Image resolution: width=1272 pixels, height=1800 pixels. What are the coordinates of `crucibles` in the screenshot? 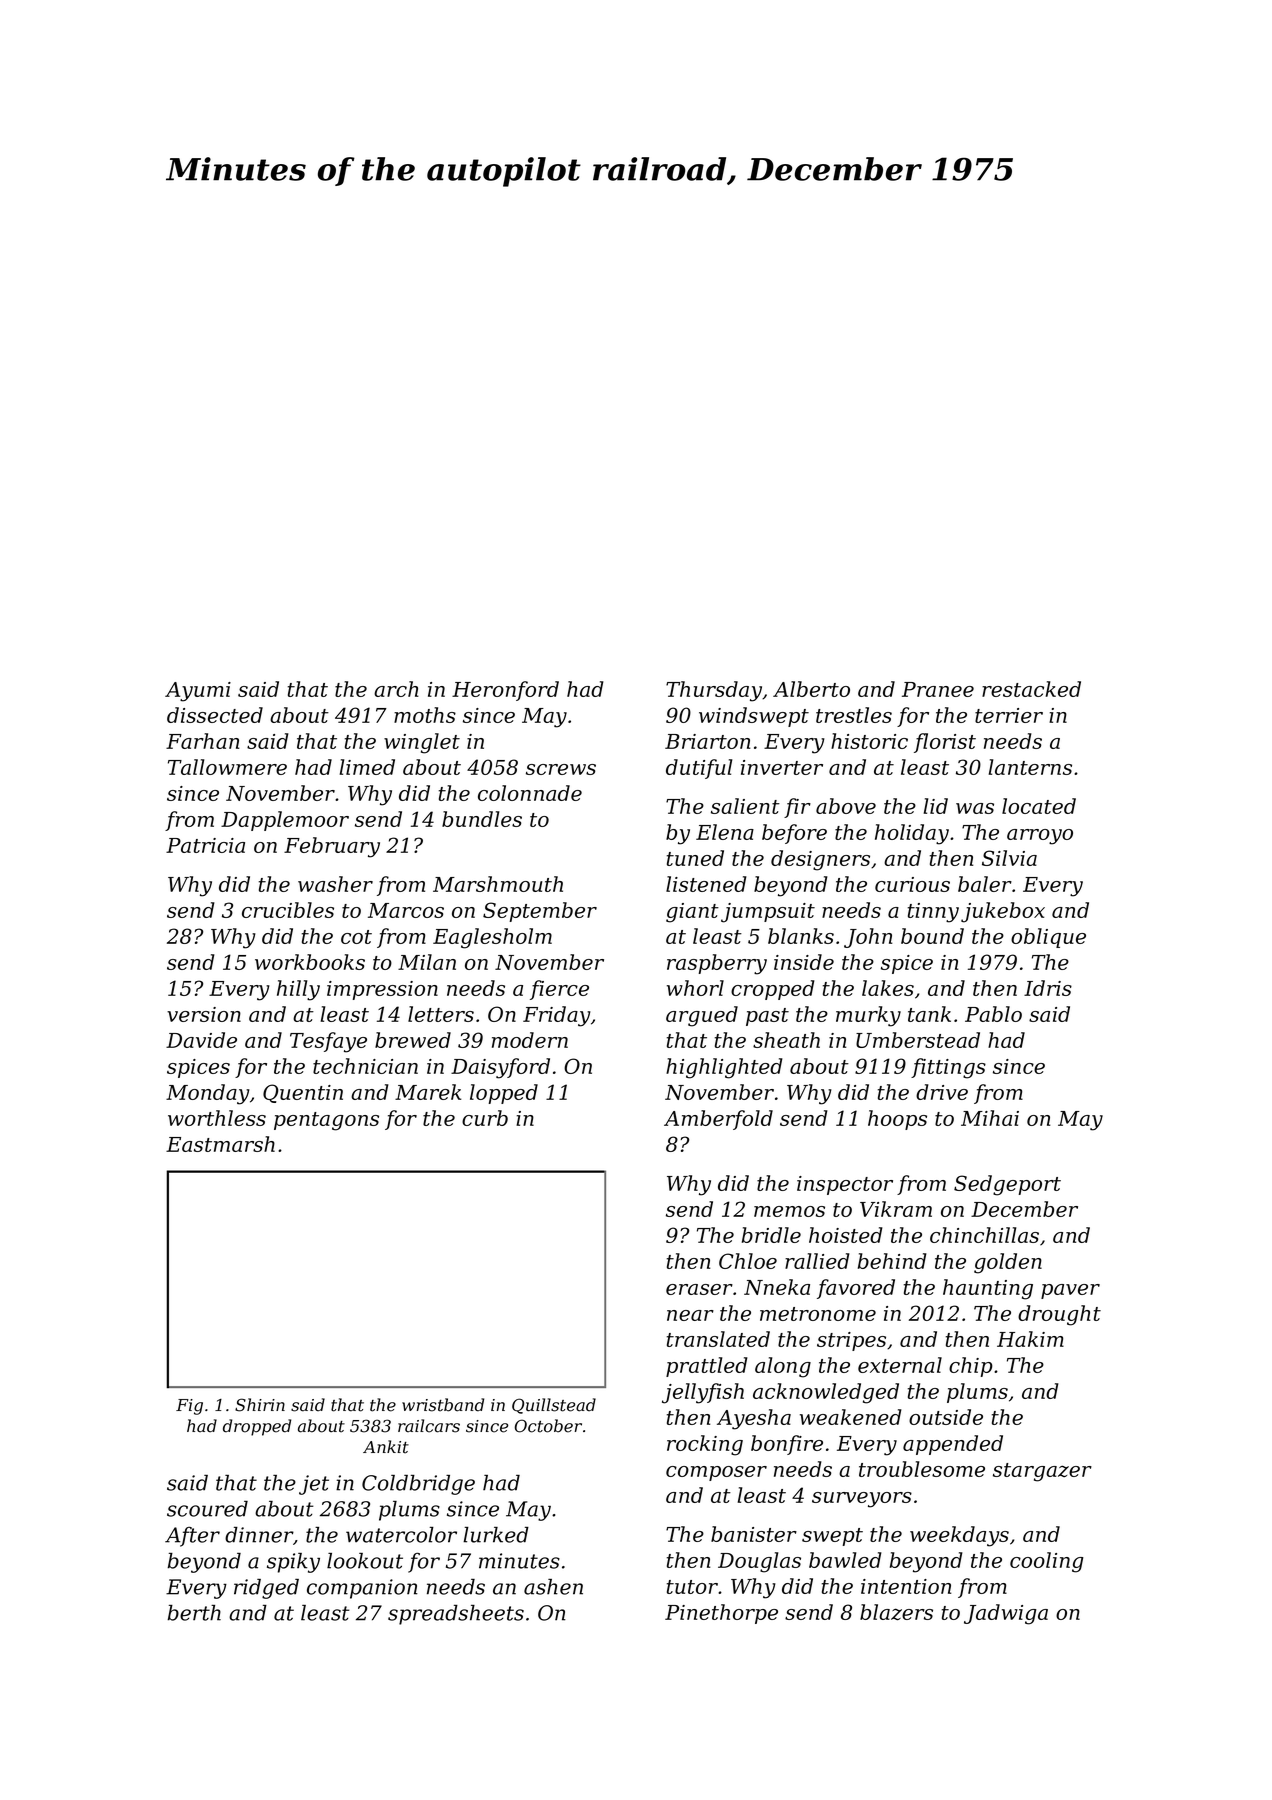 It's located at (288, 910).
